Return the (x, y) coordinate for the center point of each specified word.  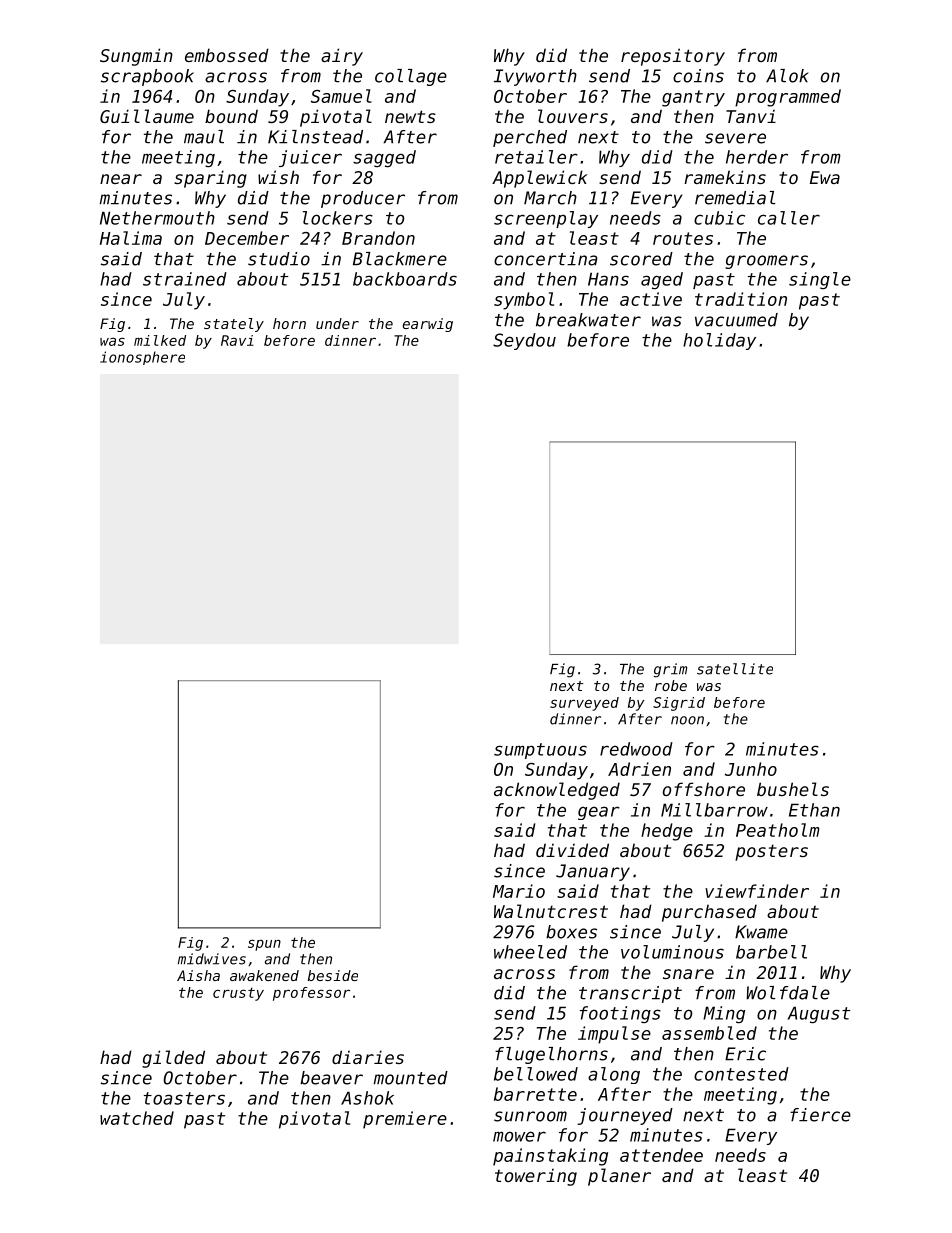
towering (536, 1177)
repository (673, 57)
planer (619, 1177)
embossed (227, 55)
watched (137, 1118)
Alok (787, 76)
